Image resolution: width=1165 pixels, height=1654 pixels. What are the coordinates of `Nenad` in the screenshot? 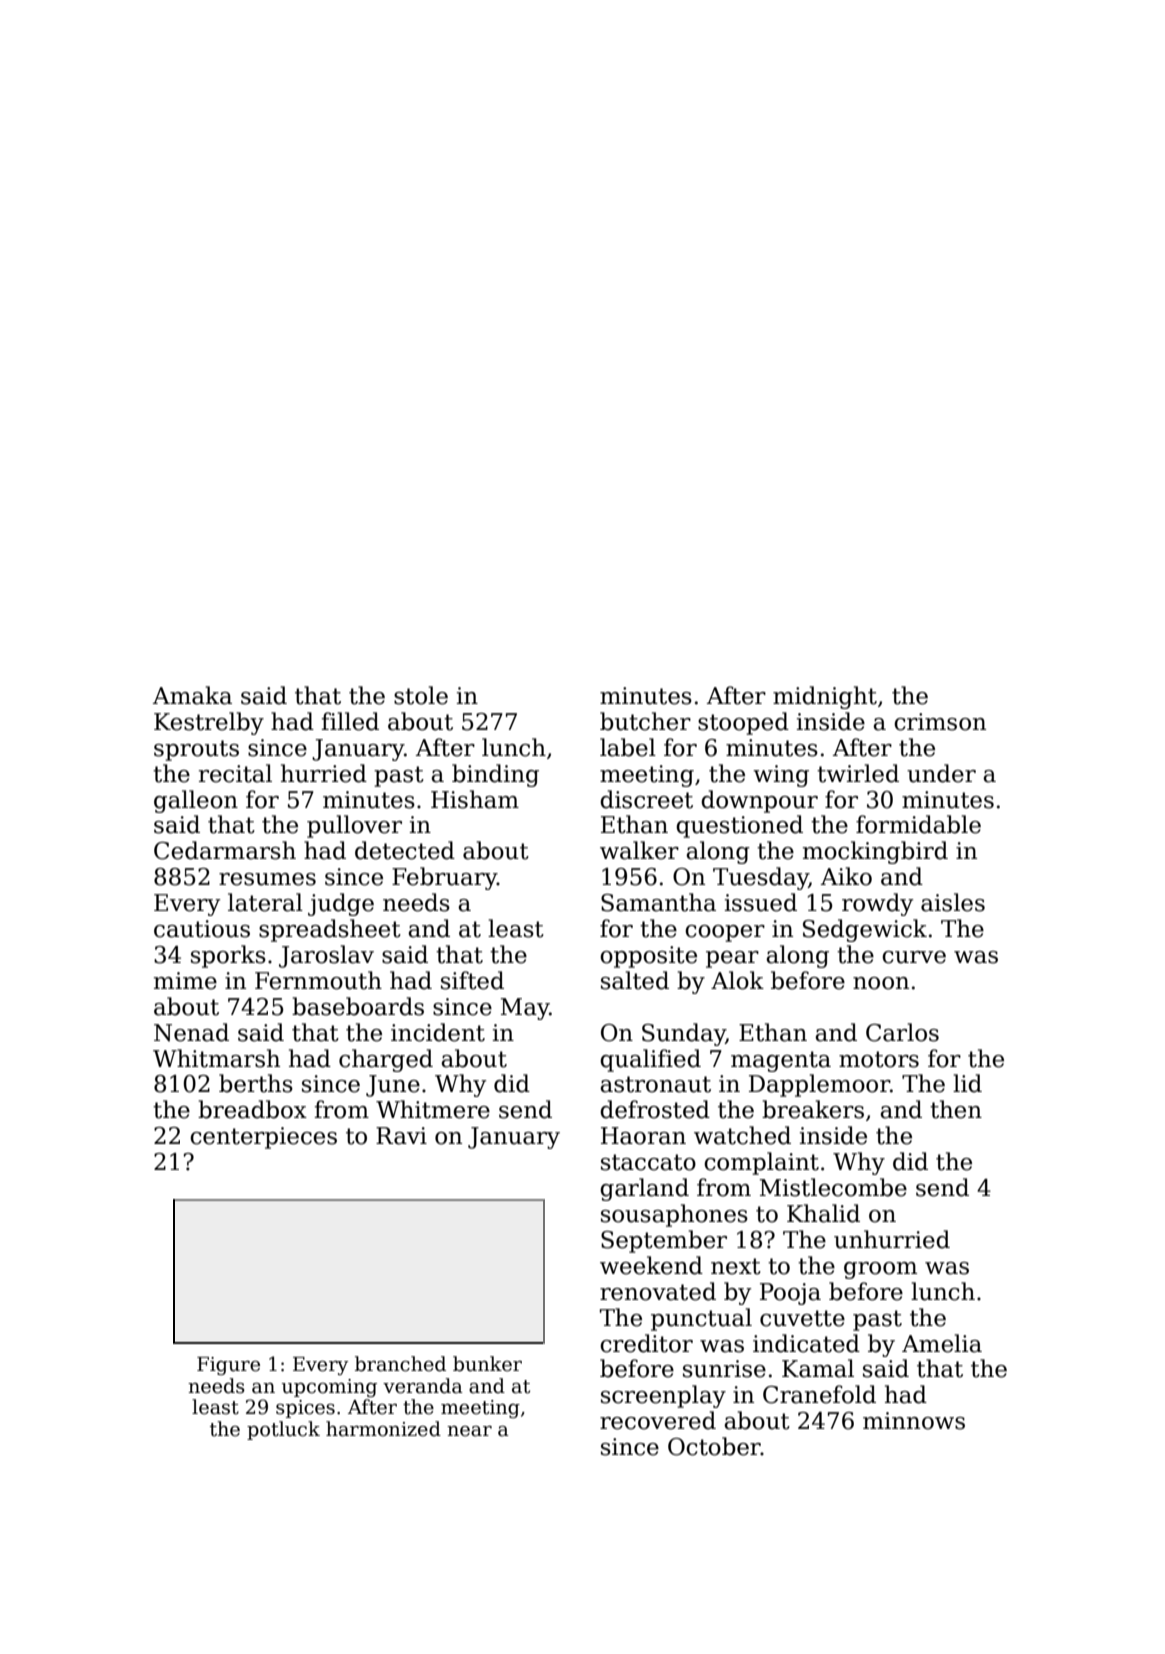 It's located at (191, 1032).
